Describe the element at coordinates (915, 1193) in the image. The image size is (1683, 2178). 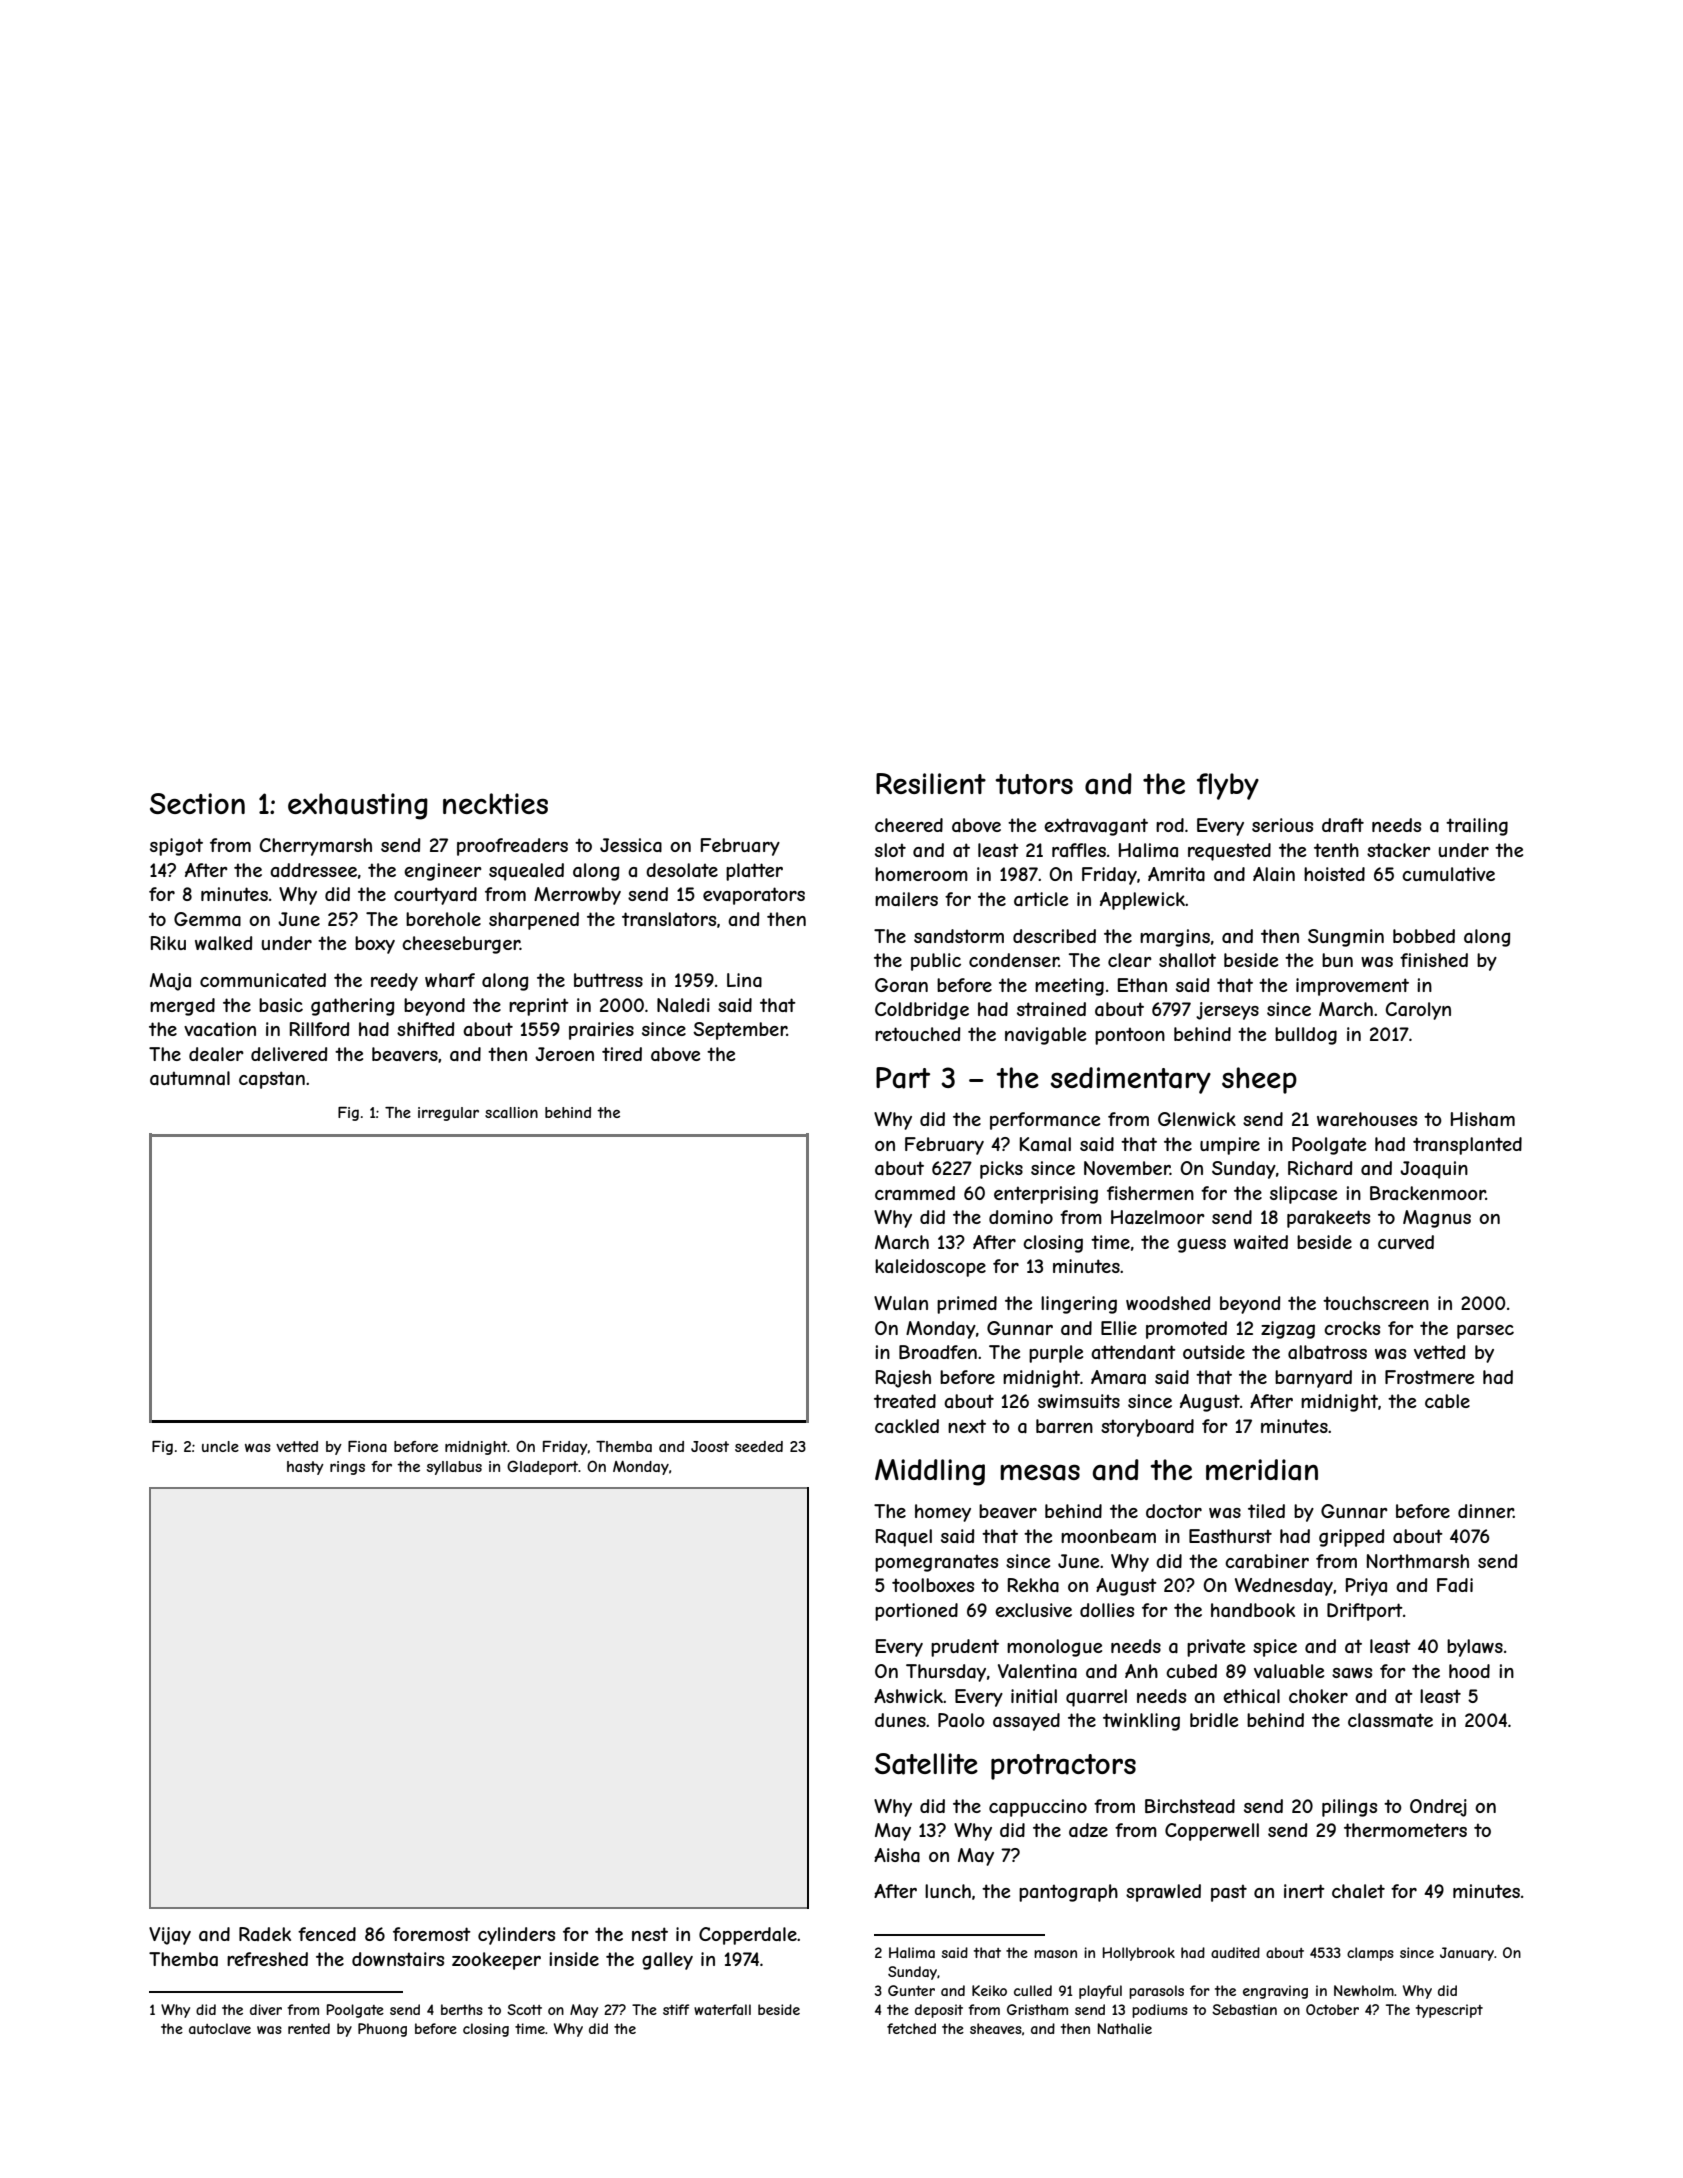
I see `crammed` at that location.
